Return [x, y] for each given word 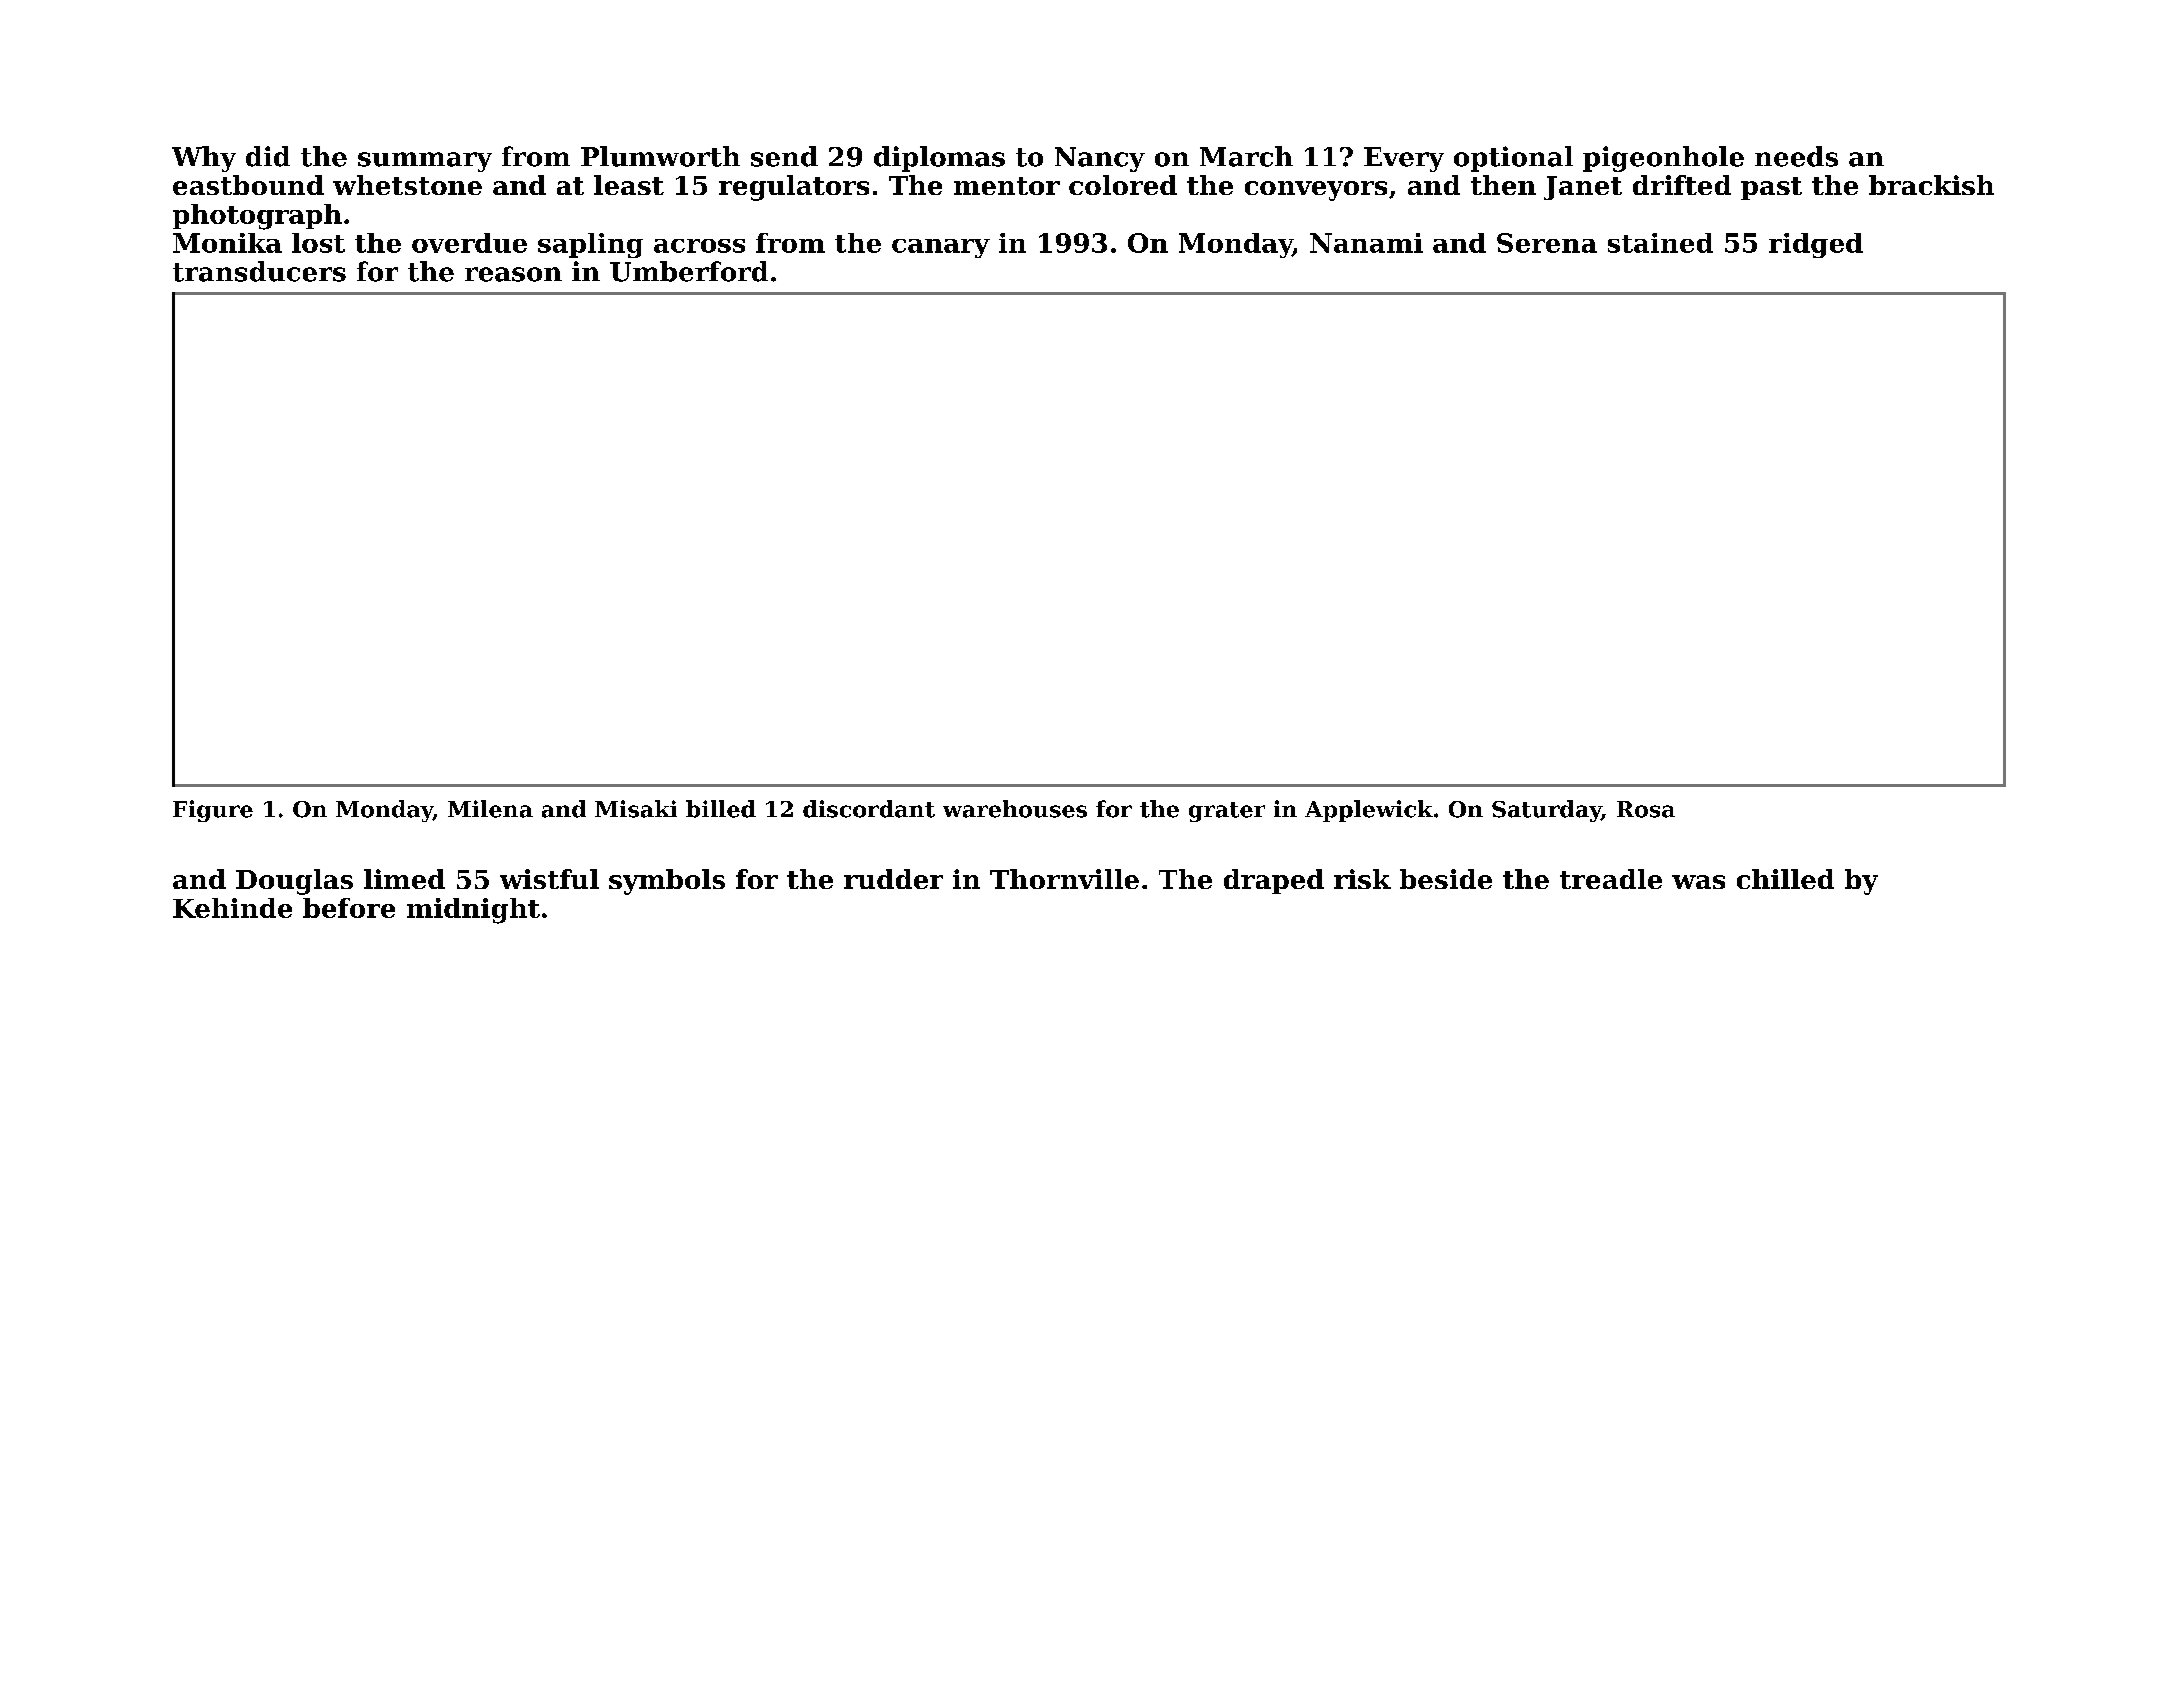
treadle [1611, 879]
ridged [1816, 245]
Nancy [1100, 159]
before [349, 908]
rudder [893, 879]
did [268, 156]
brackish [1931, 185]
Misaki [636, 809]
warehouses [1015, 809]
